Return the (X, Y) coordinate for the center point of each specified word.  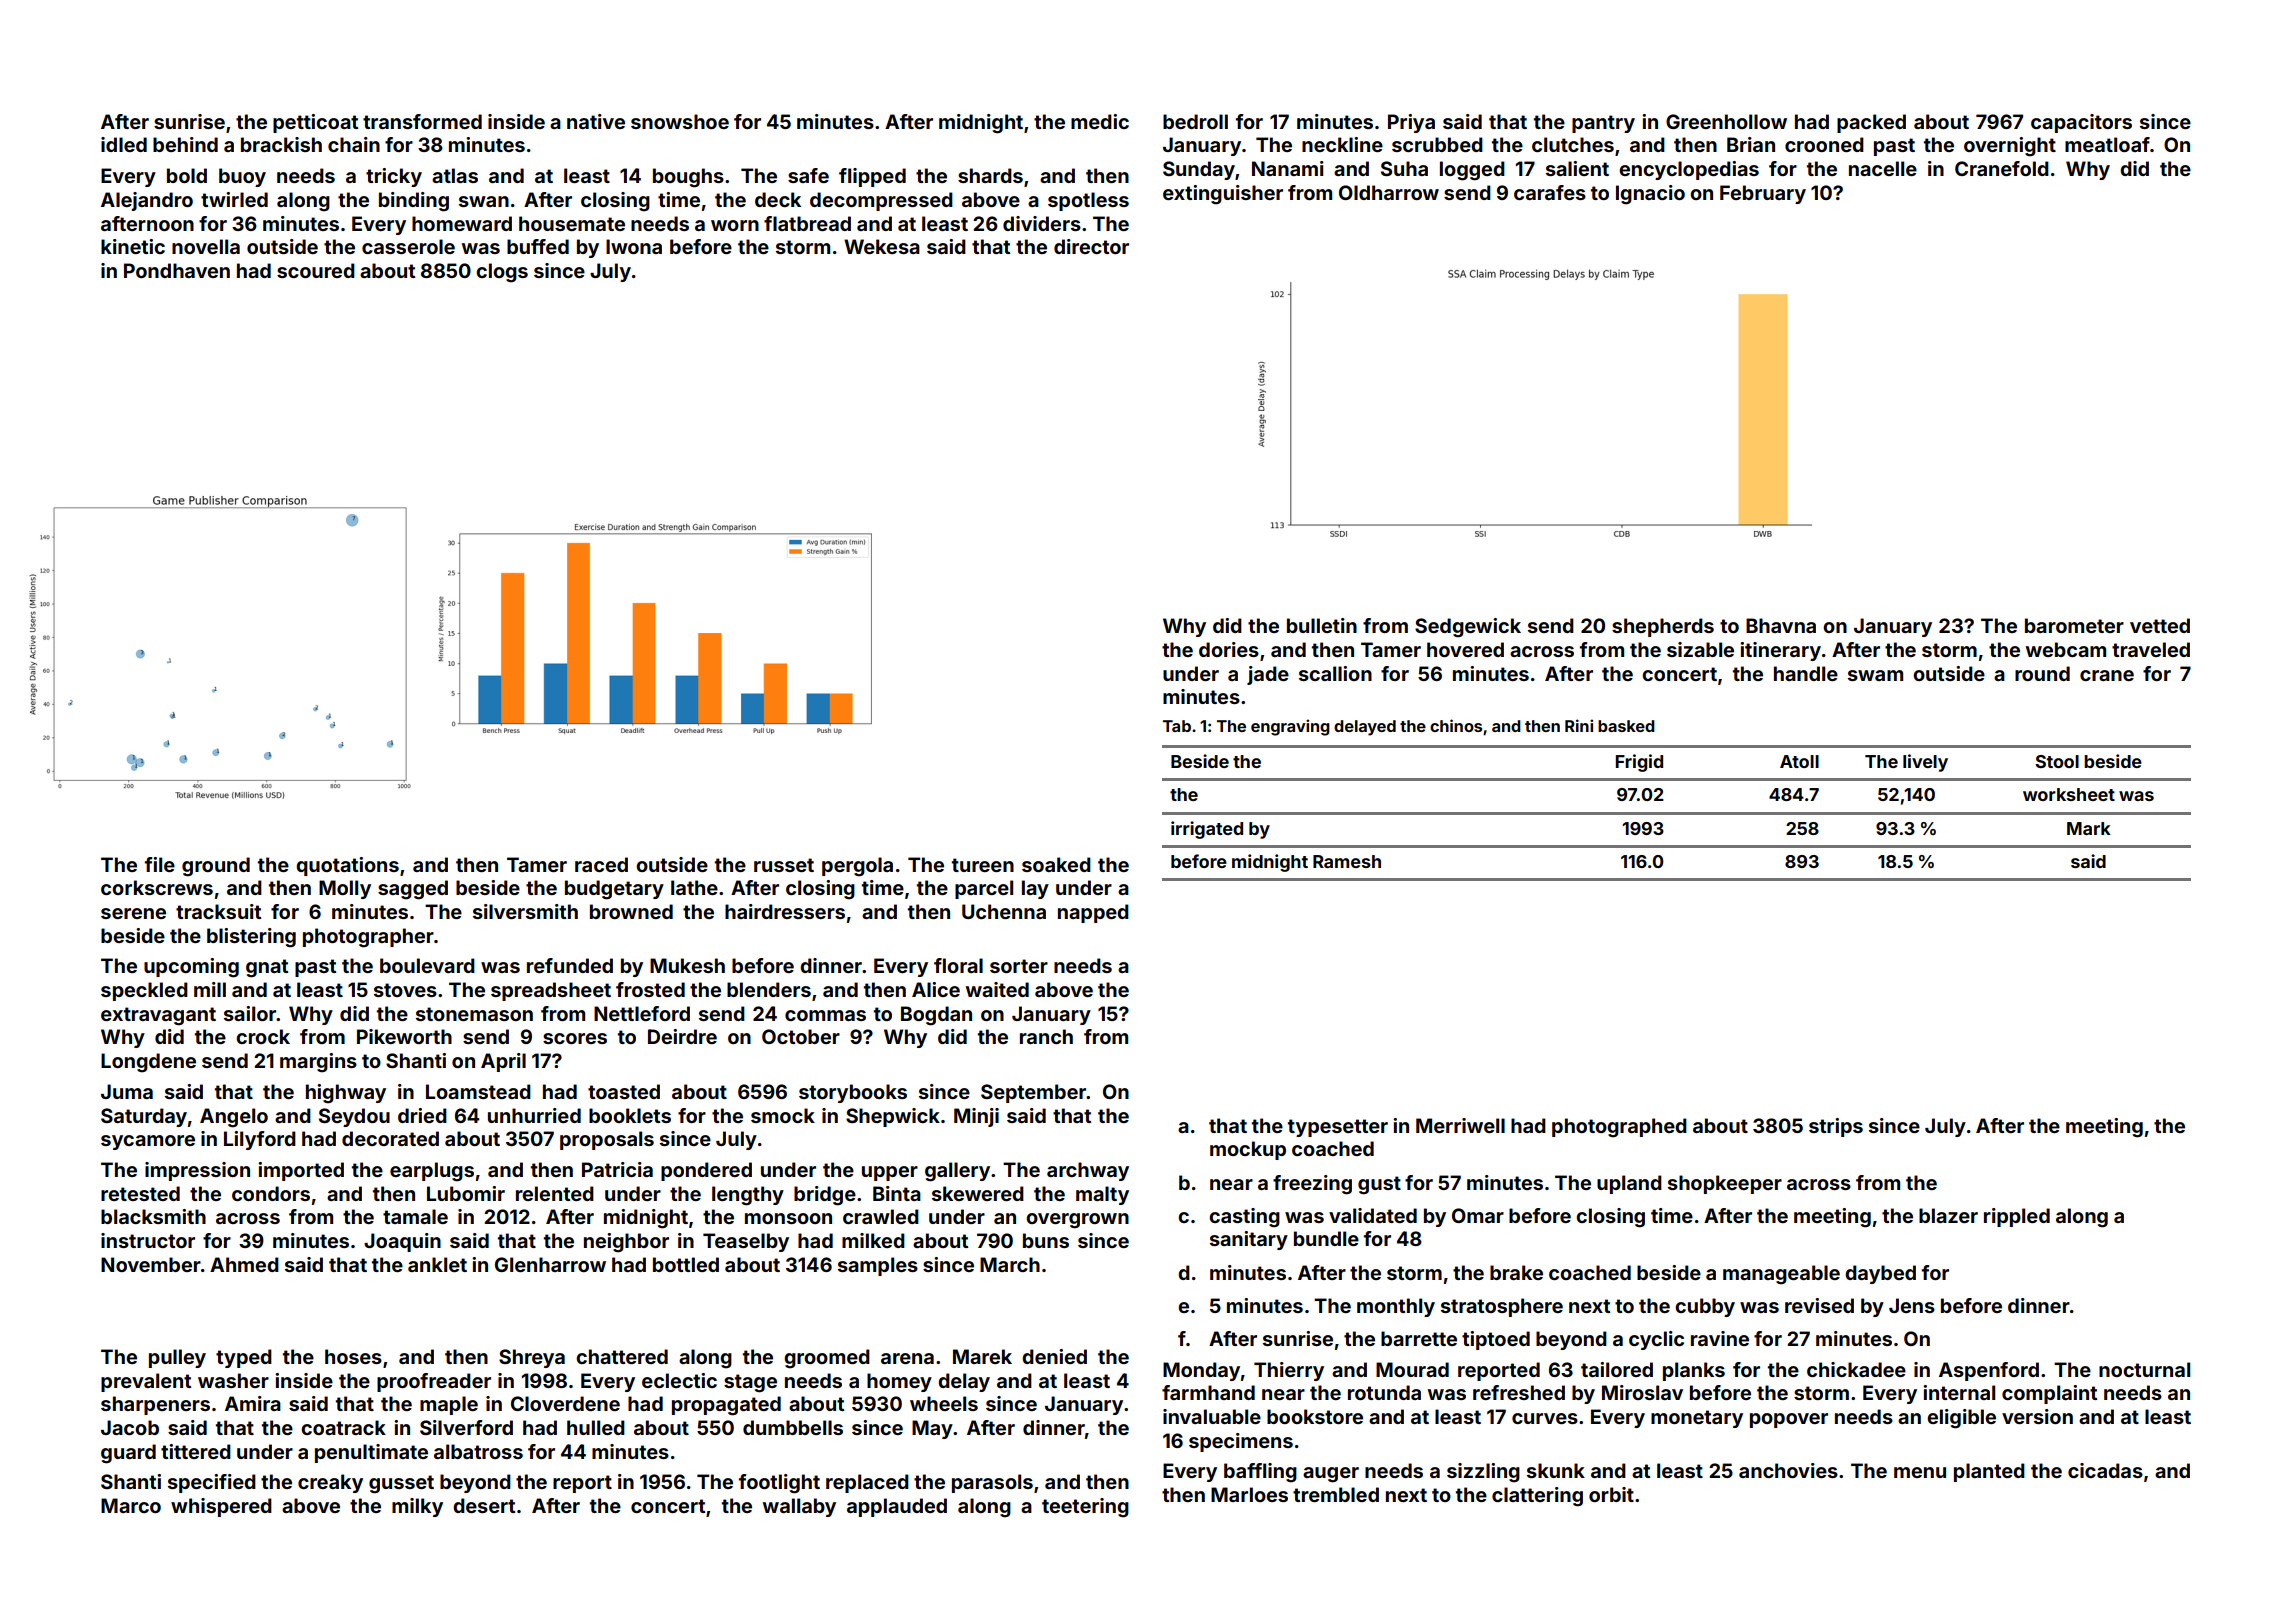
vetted (2160, 625)
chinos (1456, 725)
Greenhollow (1726, 121)
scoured (316, 270)
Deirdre (682, 1036)
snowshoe (680, 121)
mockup (1248, 1150)
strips (1836, 1127)
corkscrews (157, 887)
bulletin (1322, 625)
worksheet (2069, 794)
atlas (455, 175)
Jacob (130, 1427)
